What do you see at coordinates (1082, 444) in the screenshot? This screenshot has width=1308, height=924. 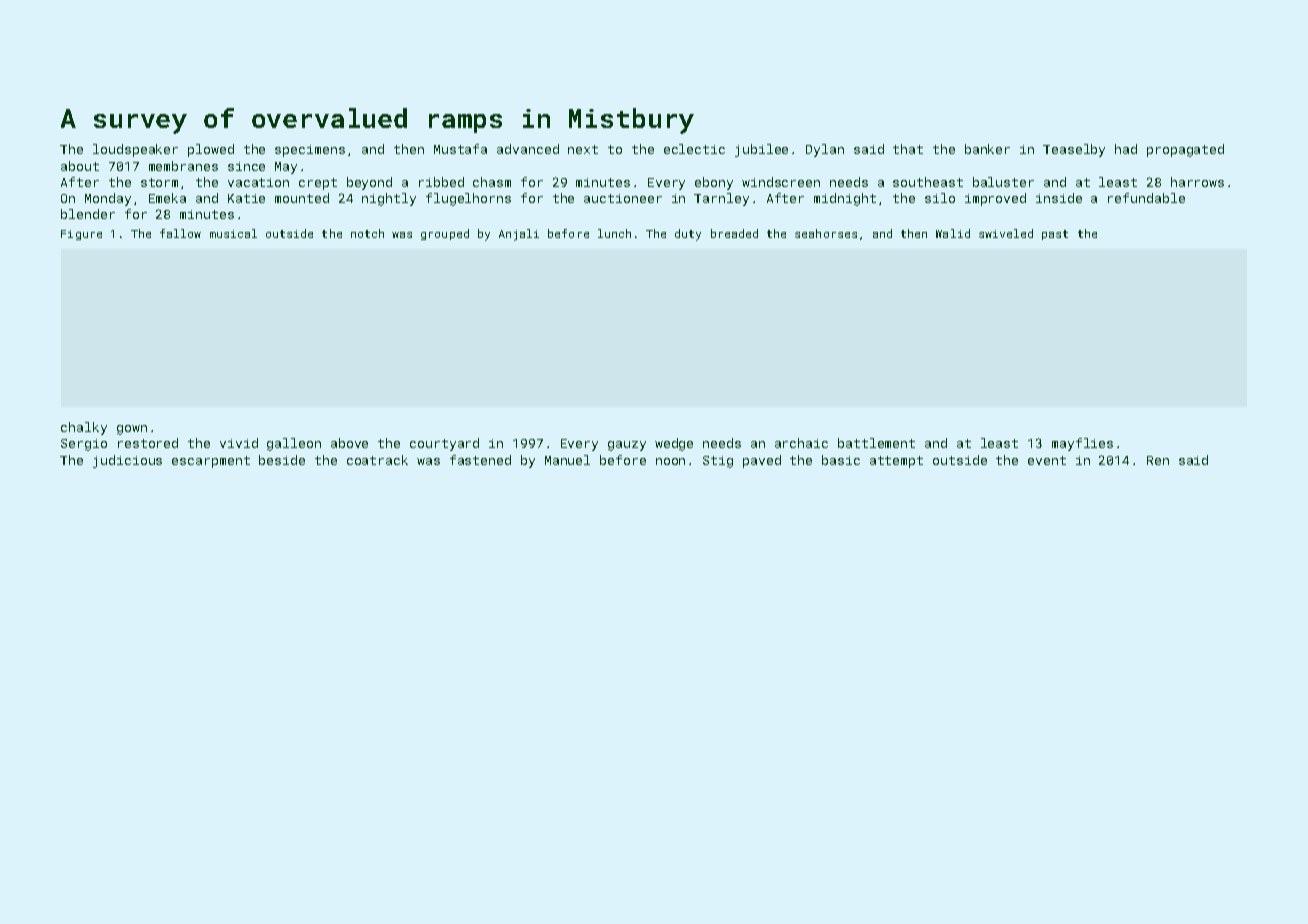 I see `mayflies` at bounding box center [1082, 444].
